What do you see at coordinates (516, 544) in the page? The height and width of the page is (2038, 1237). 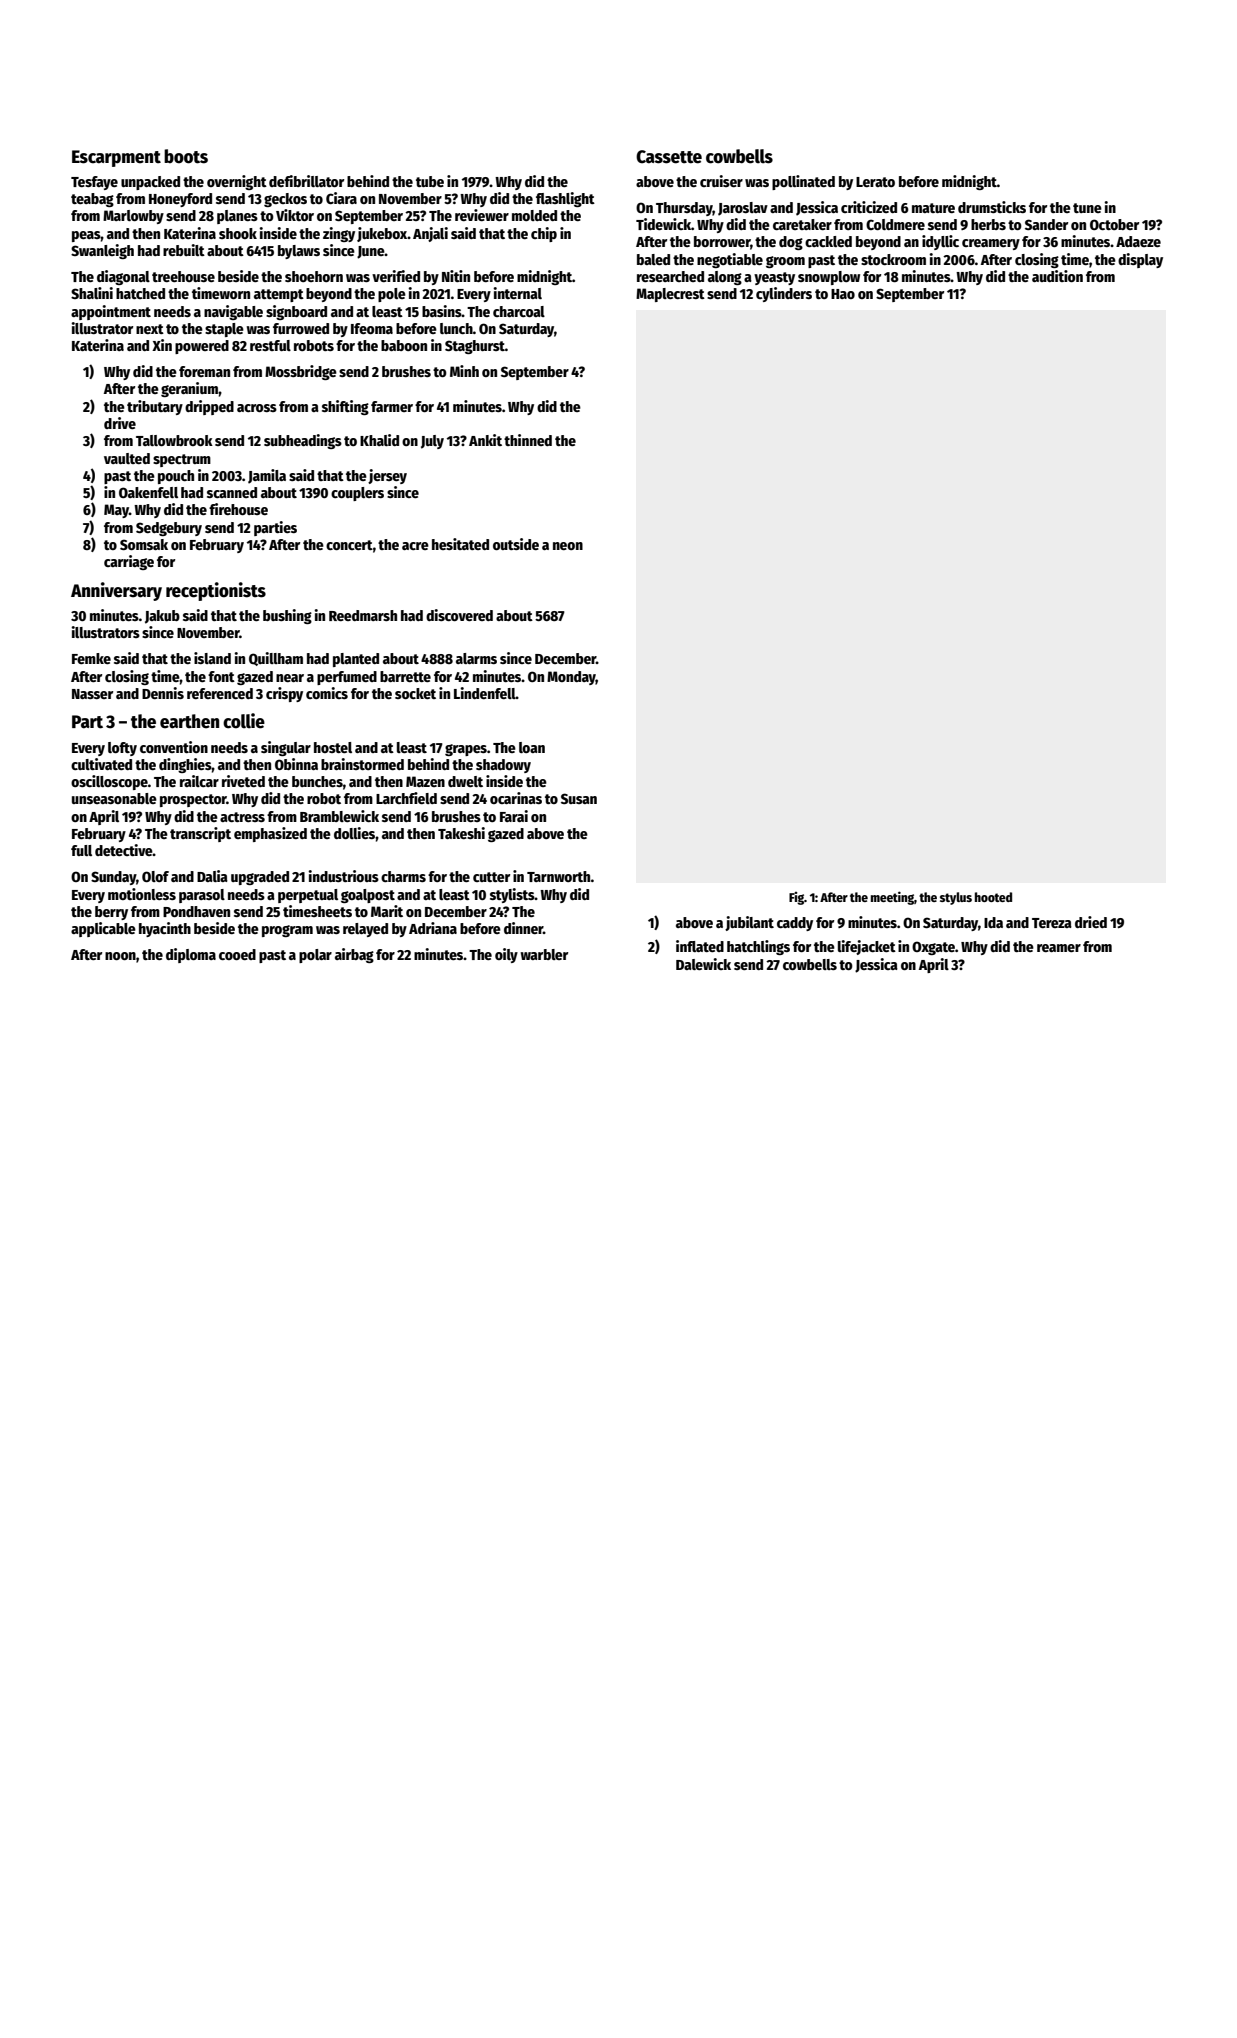 I see `outside` at bounding box center [516, 544].
